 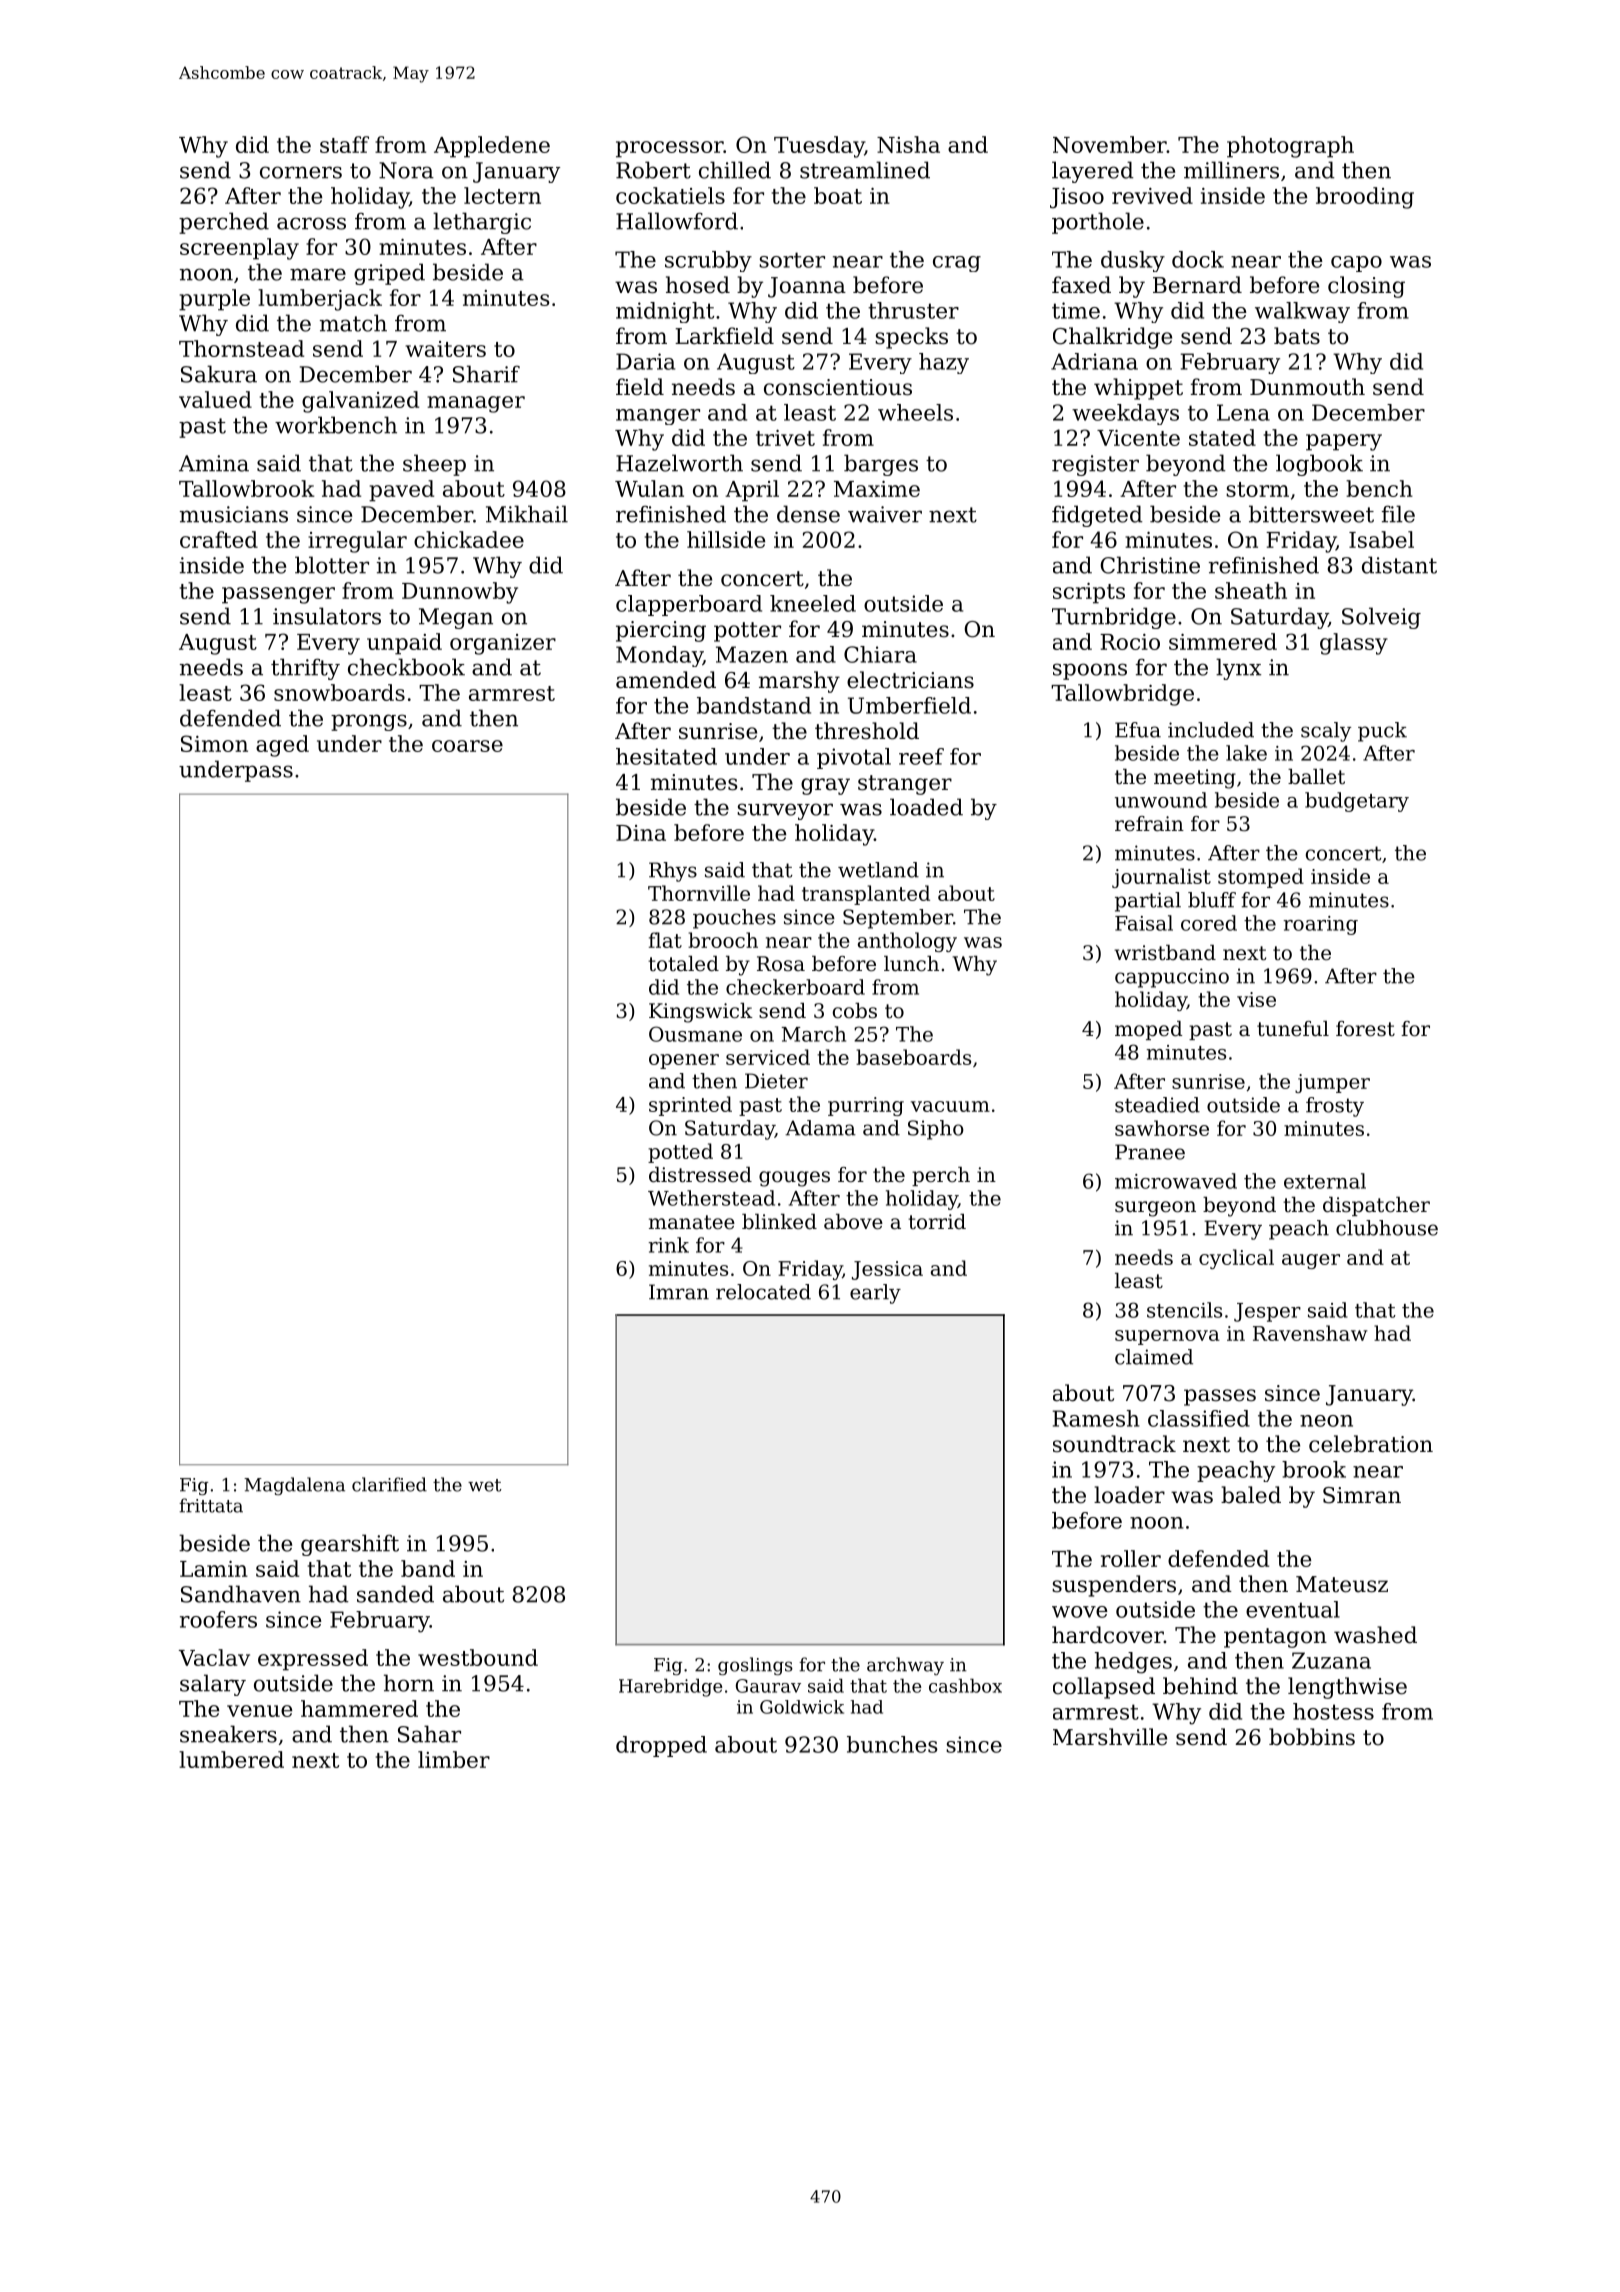 I want to click on clarified, so click(x=389, y=1484).
